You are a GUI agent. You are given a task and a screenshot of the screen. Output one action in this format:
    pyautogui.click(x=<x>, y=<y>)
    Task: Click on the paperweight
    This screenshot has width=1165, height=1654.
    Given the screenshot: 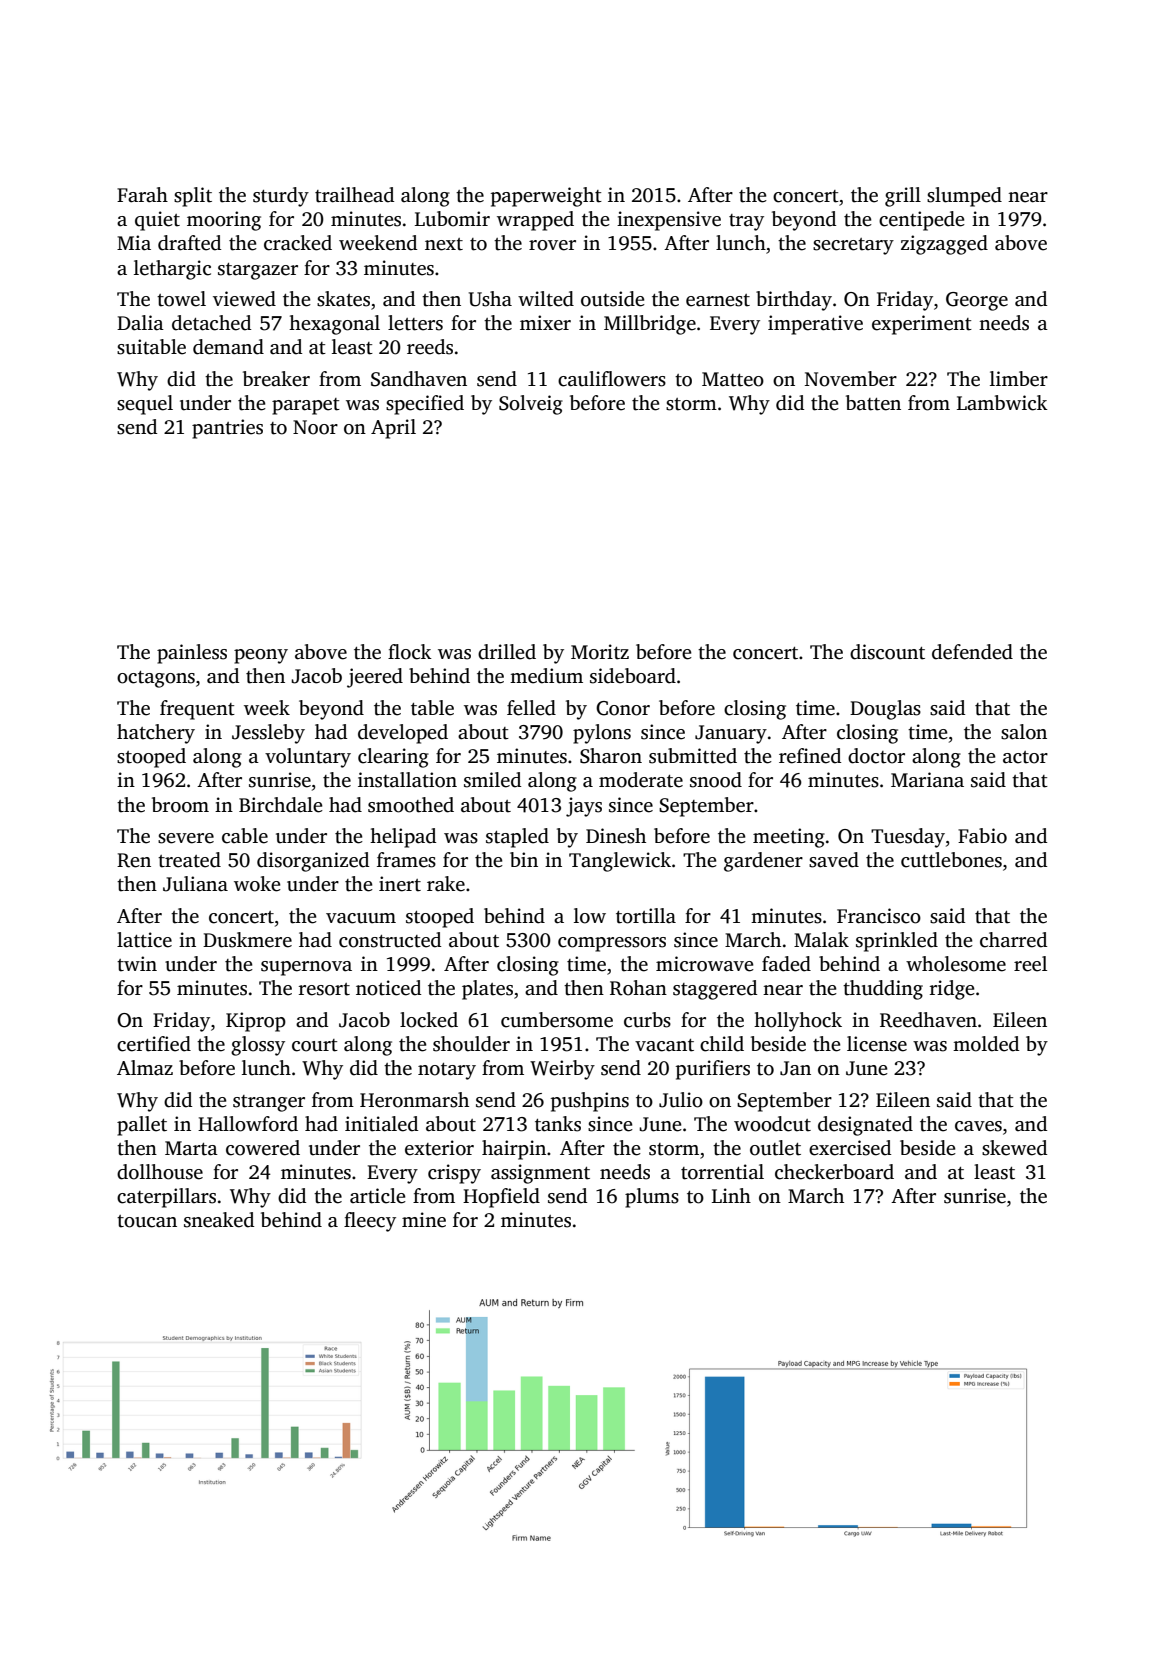 What is the action you would take?
    pyautogui.click(x=546, y=197)
